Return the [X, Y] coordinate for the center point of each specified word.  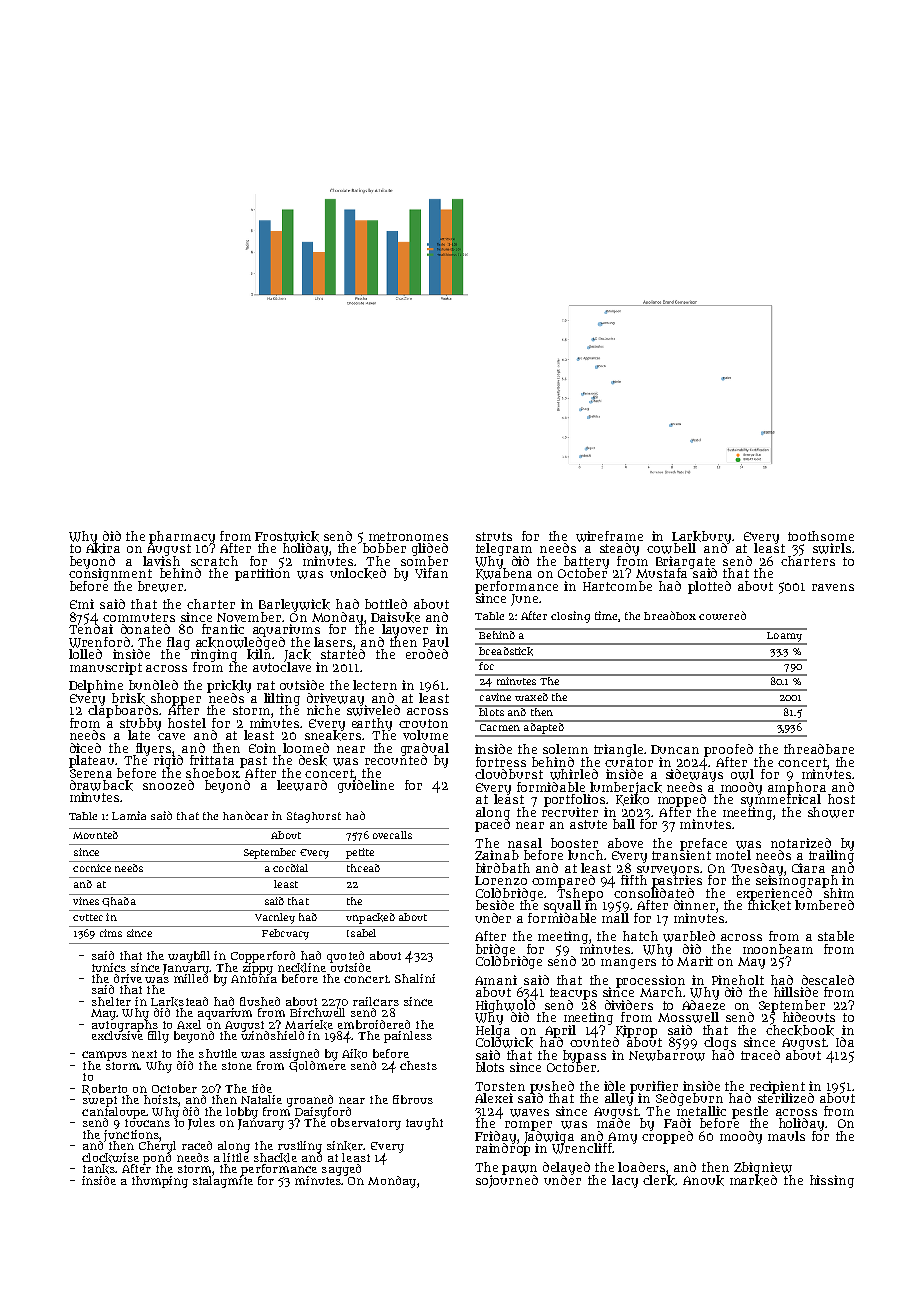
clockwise [110, 1158]
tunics [109, 967]
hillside [796, 992]
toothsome [821, 536]
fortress [501, 762]
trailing [831, 857]
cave [171, 736]
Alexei [494, 1098]
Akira [103, 548]
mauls [786, 1136]
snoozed [168, 785]
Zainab [497, 855]
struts [494, 536]
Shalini [415, 978]
